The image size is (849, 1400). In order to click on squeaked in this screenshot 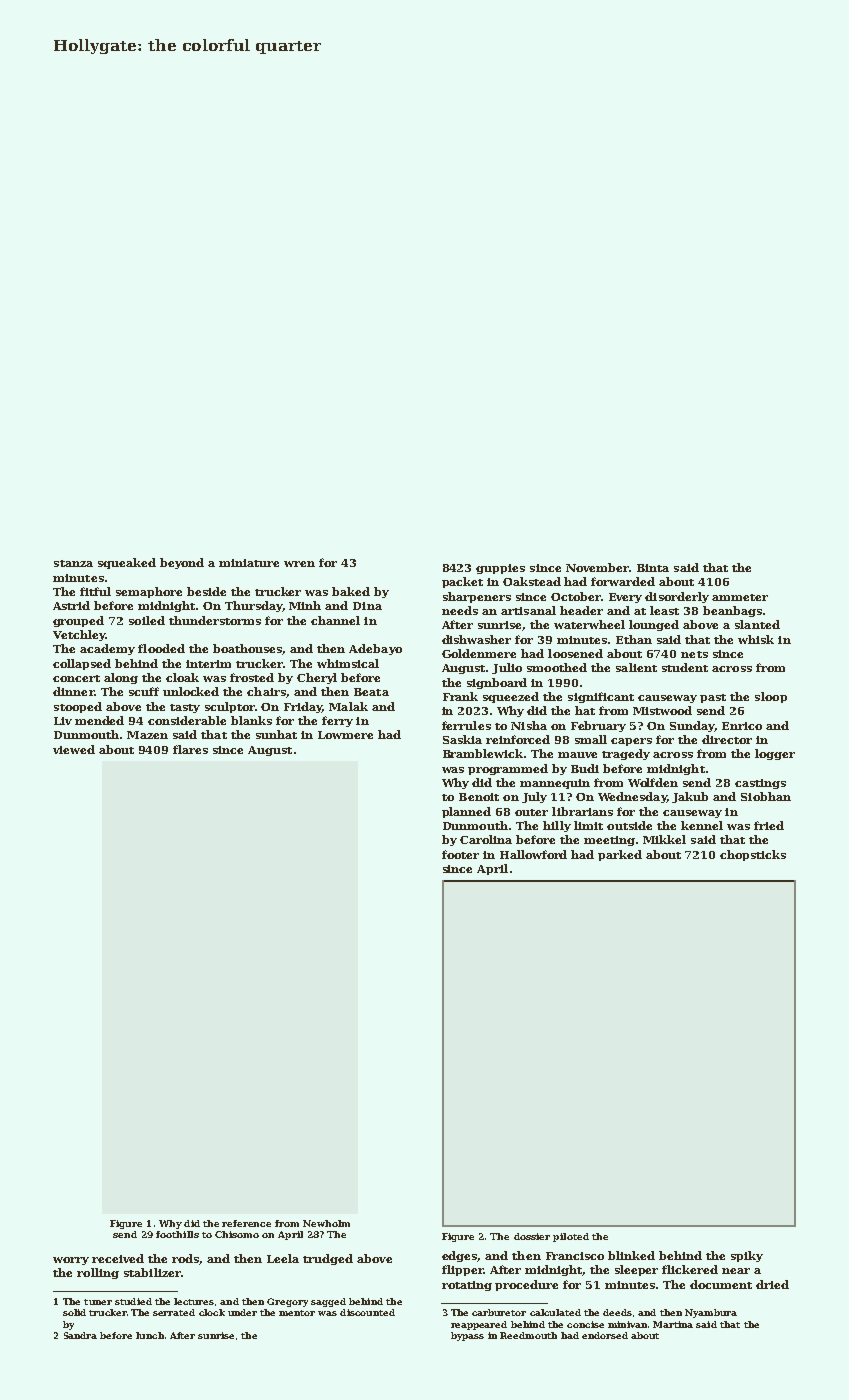, I will do `click(127, 563)`.
